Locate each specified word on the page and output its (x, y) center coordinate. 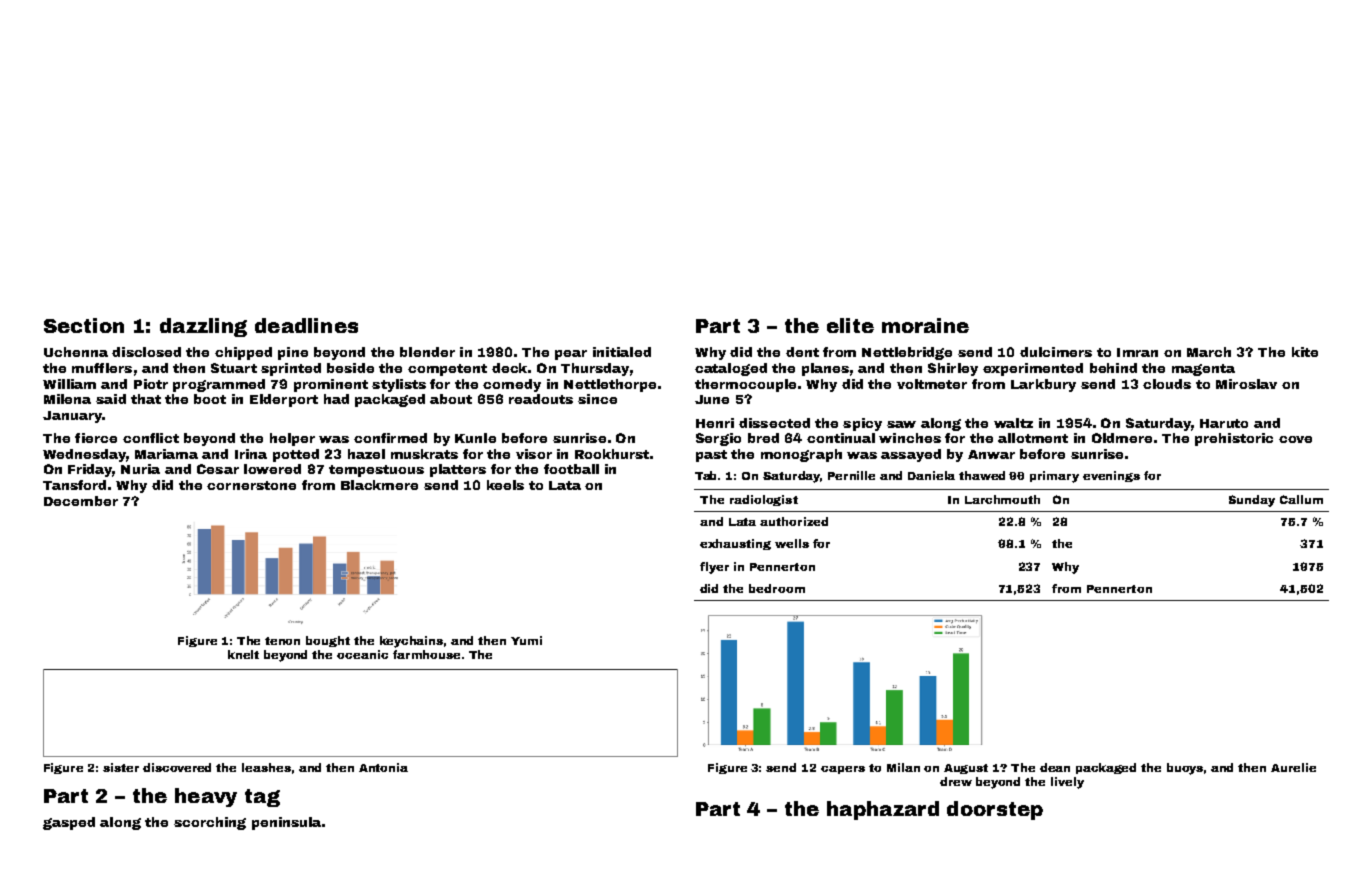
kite (1305, 352)
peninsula (286, 823)
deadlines (306, 325)
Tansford (74, 485)
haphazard (883, 810)
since (597, 399)
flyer (714, 568)
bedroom (777, 588)
